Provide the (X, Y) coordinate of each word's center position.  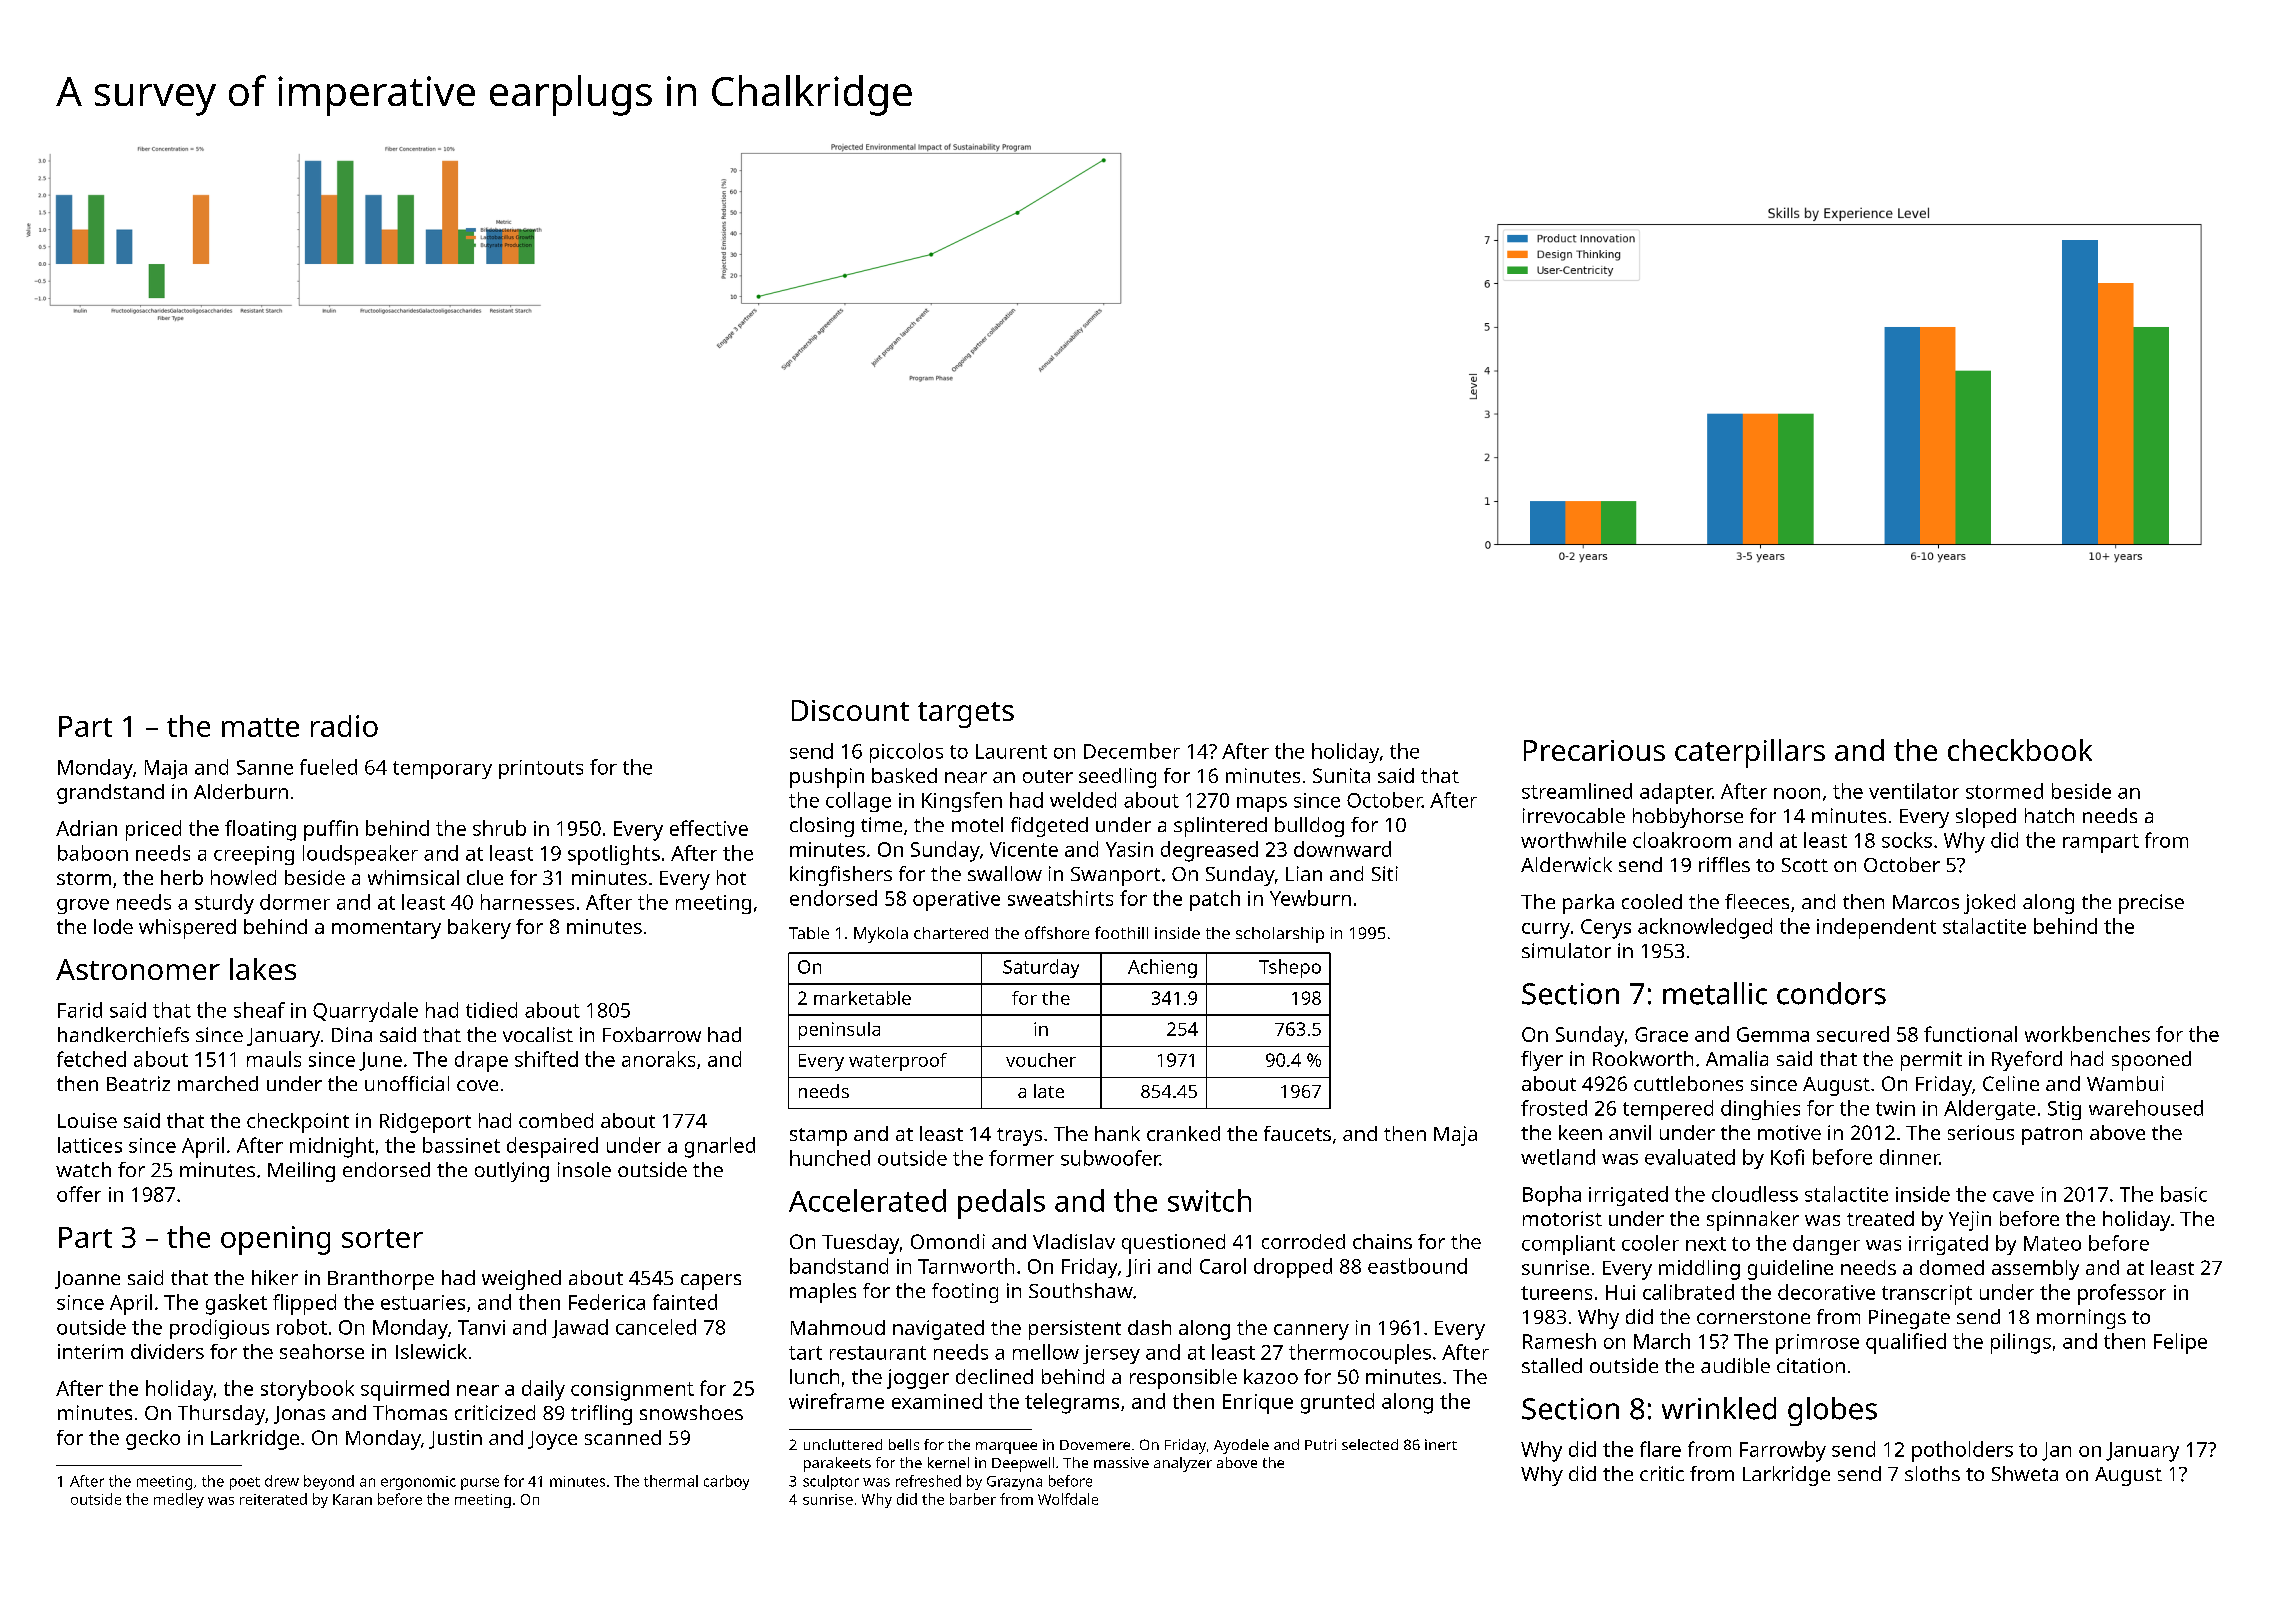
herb (182, 877)
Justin (455, 1439)
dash (1149, 1327)
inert (1441, 1444)
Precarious (1594, 750)
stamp (818, 1137)
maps (1262, 804)
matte (260, 727)
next (1706, 1244)
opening (275, 1240)
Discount (850, 710)
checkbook (2020, 750)
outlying (512, 1172)
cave (2013, 1196)
